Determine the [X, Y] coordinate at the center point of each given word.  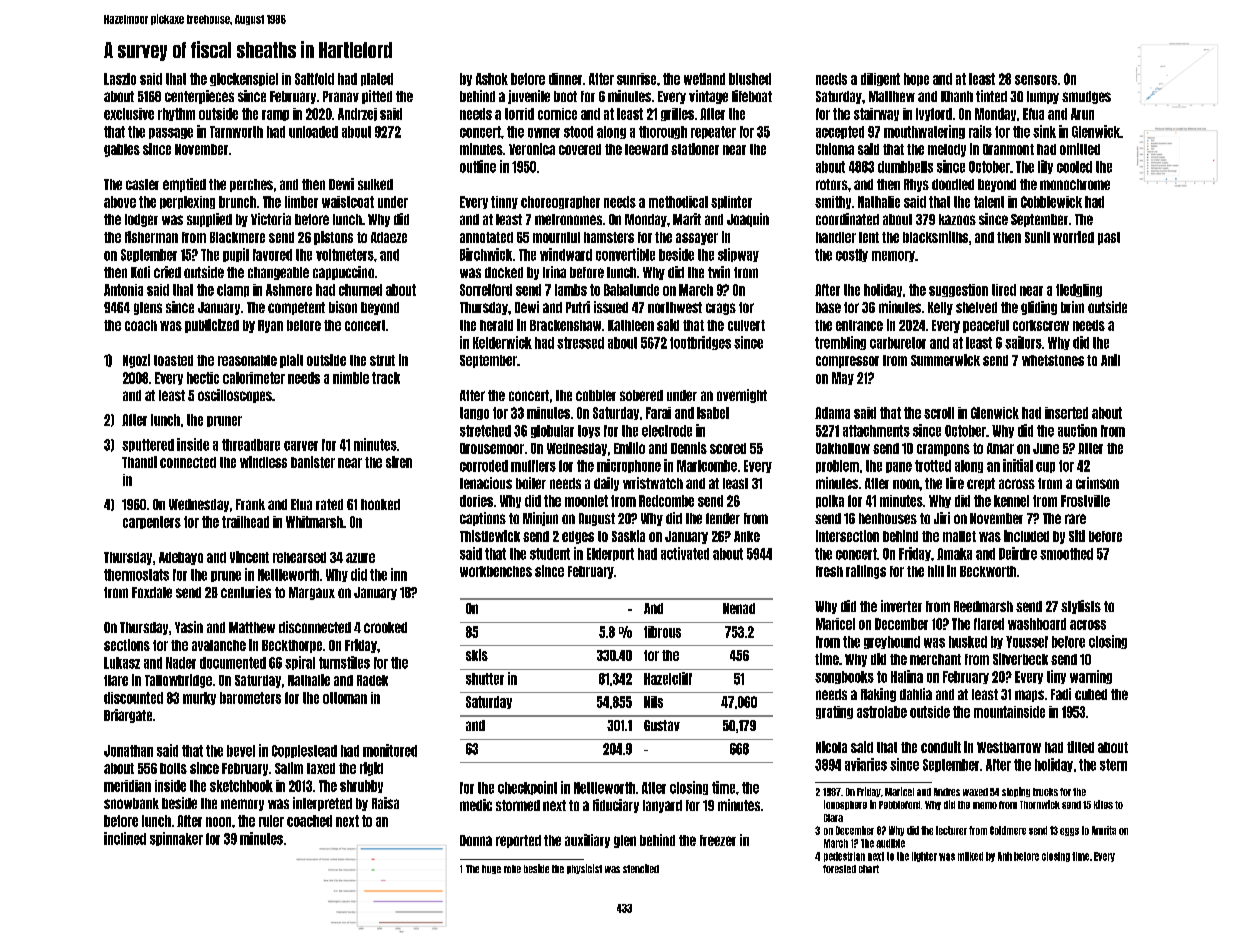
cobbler [596, 395]
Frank [250, 504]
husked [968, 642]
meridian [127, 786]
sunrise [636, 79]
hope [916, 79]
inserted [1066, 413]
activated [685, 553]
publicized [212, 326]
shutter [485, 679]
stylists [1081, 607]
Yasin [189, 627]
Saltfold [314, 79]
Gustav [662, 725]
